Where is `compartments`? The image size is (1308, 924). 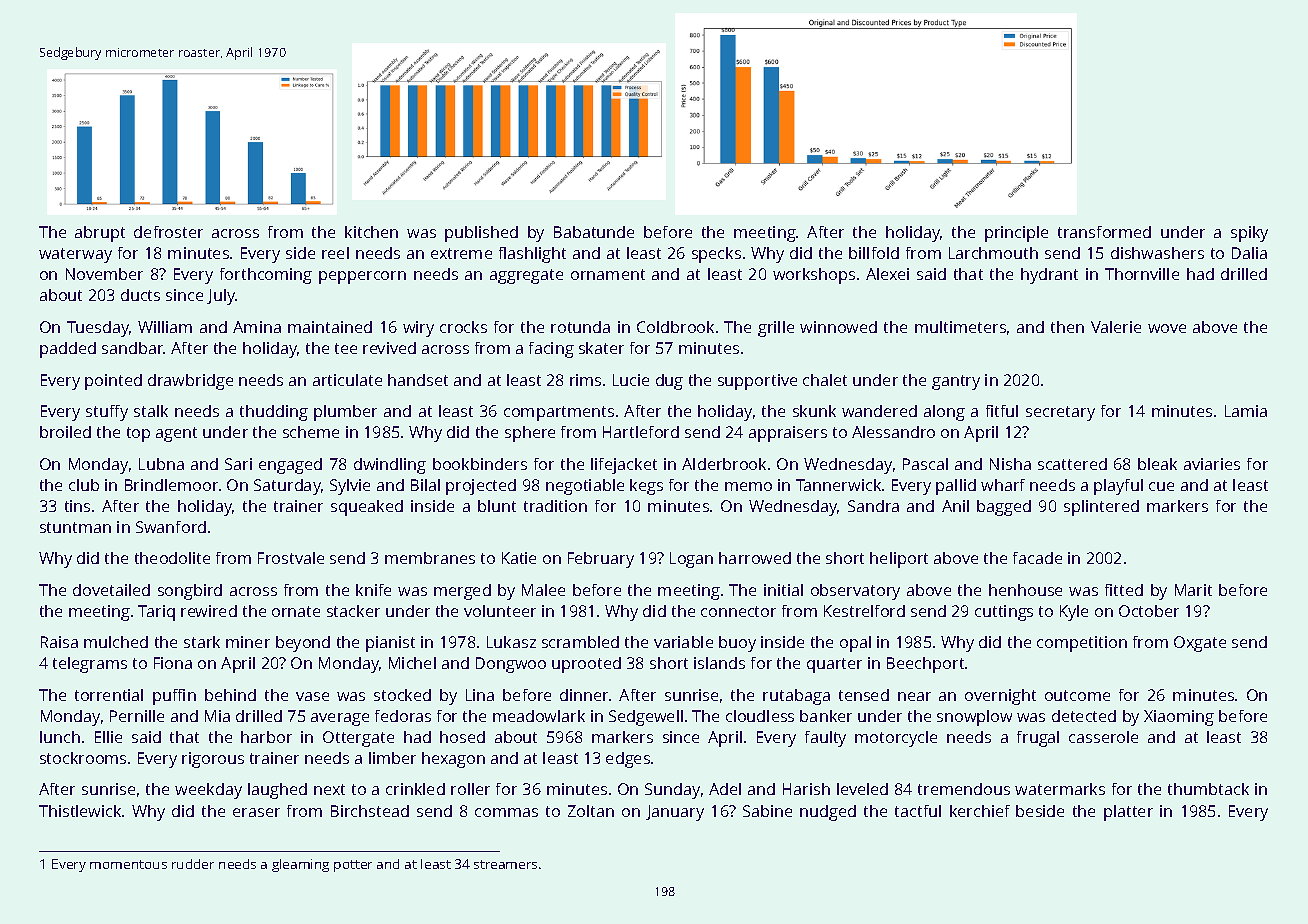 compartments is located at coordinates (559, 413).
